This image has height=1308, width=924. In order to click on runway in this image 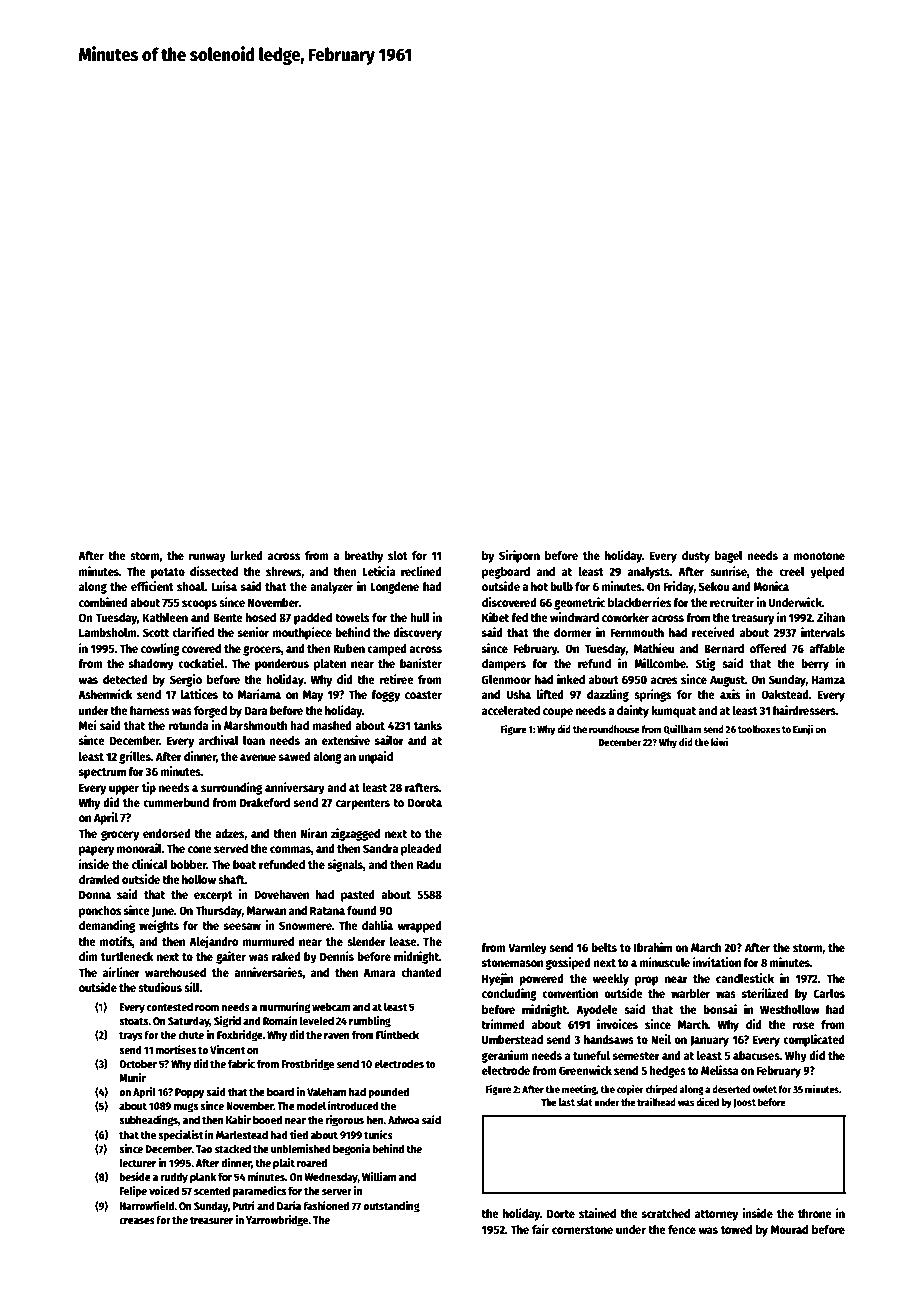, I will do `click(207, 558)`.
